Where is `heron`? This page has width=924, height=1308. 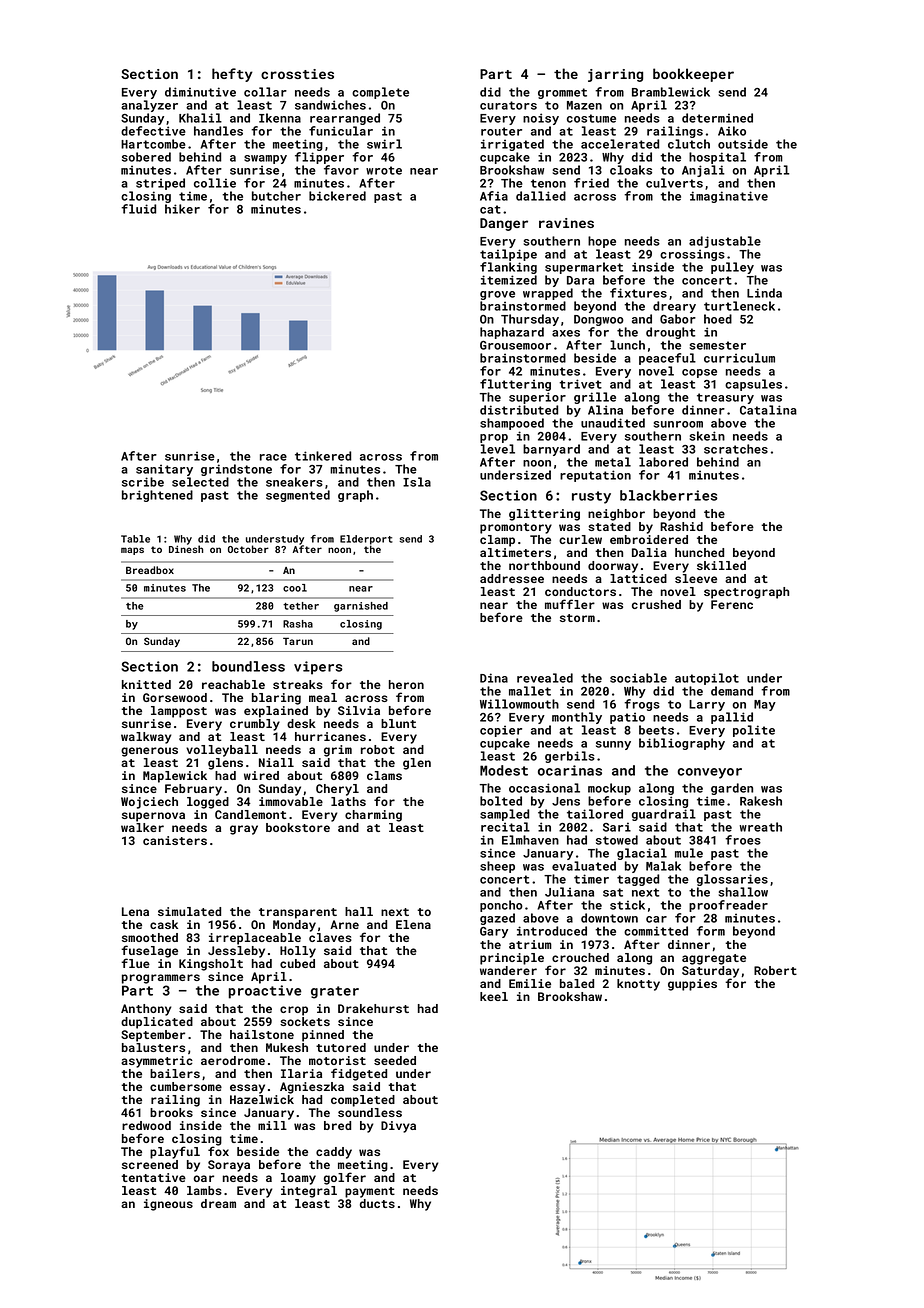 heron is located at coordinates (406, 684).
